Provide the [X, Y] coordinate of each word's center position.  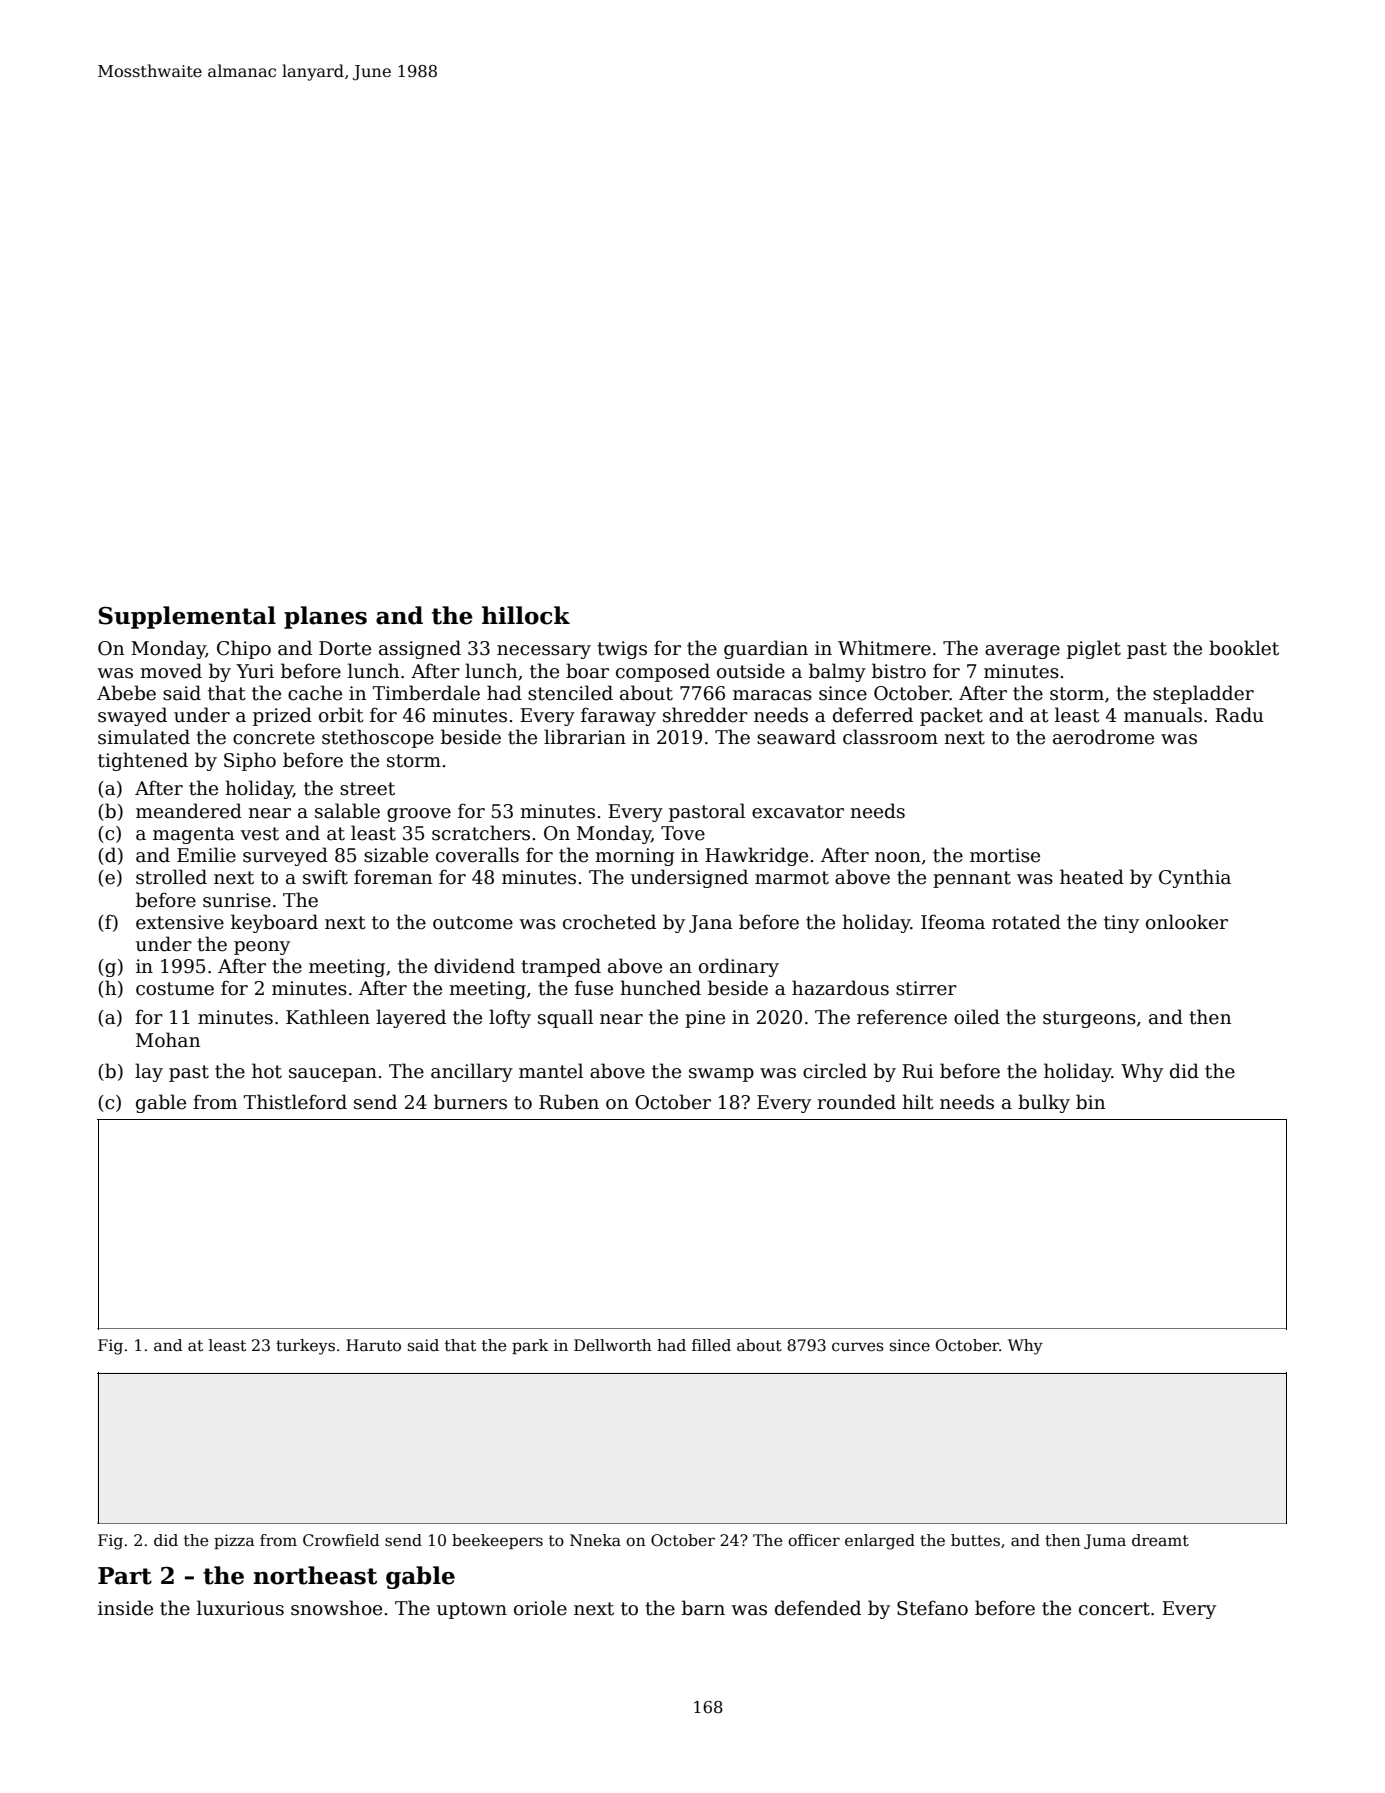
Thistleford [295, 1102]
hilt [918, 1102]
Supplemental [187, 617]
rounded [856, 1102]
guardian [766, 649]
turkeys [305, 1347]
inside [125, 1608]
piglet [1094, 649]
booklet [1244, 648]
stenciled [570, 693]
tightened [143, 761]
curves [858, 1347]
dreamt [1160, 1540]
